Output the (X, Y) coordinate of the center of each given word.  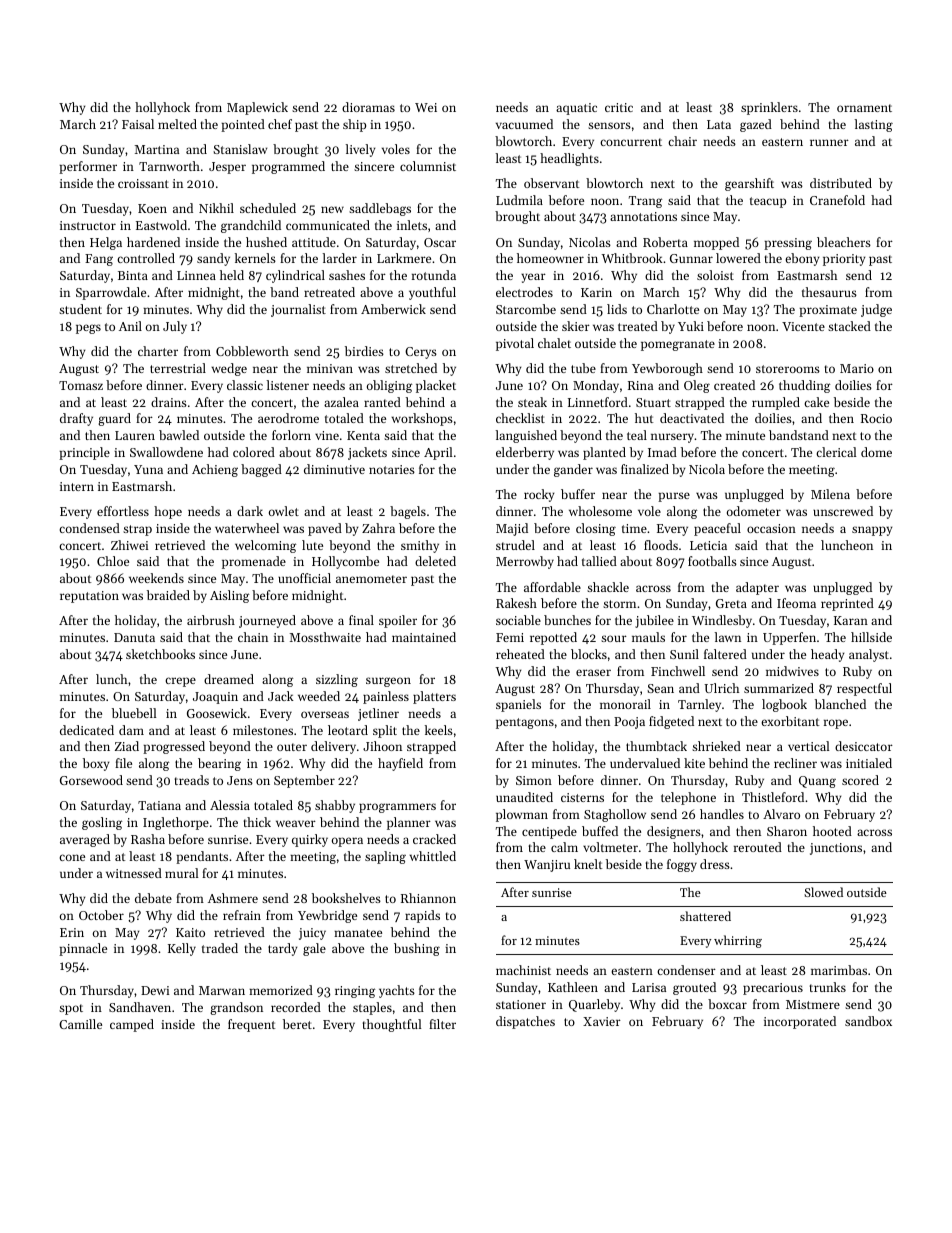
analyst (869, 655)
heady (827, 655)
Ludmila (519, 200)
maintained (424, 637)
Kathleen (573, 987)
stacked (849, 326)
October (101, 915)
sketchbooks (160, 654)
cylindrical (295, 276)
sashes (347, 275)
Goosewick (217, 713)
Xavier (602, 1021)
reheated (520, 654)
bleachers (844, 242)
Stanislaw (240, 149)
